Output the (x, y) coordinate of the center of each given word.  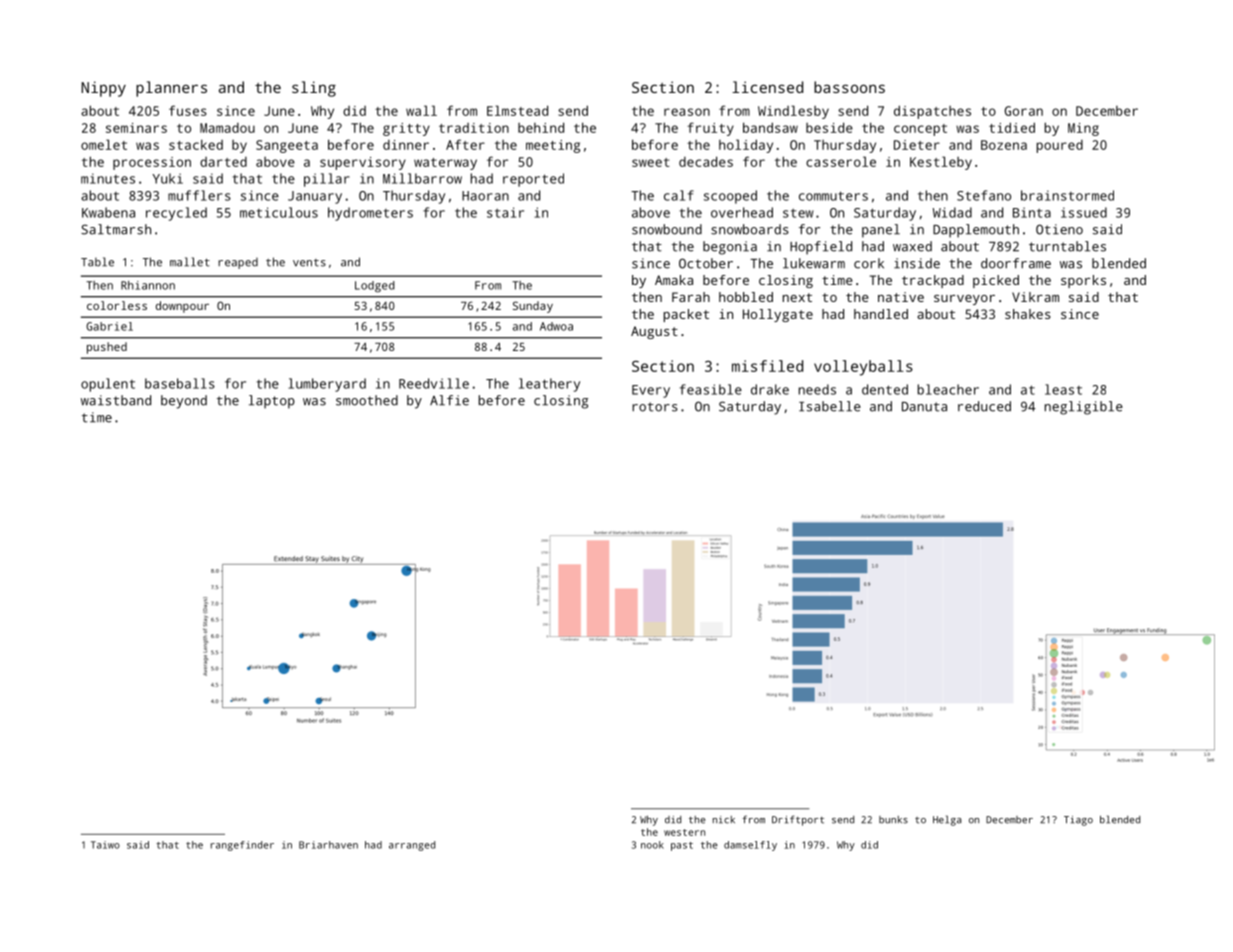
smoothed (367, 400)
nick (724, 820)
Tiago (1078, 821)
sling (314, 89)
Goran (1024, 111)
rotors (655, 407)
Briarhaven (328, 845)
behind (541, 127)
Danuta (924, 407)
